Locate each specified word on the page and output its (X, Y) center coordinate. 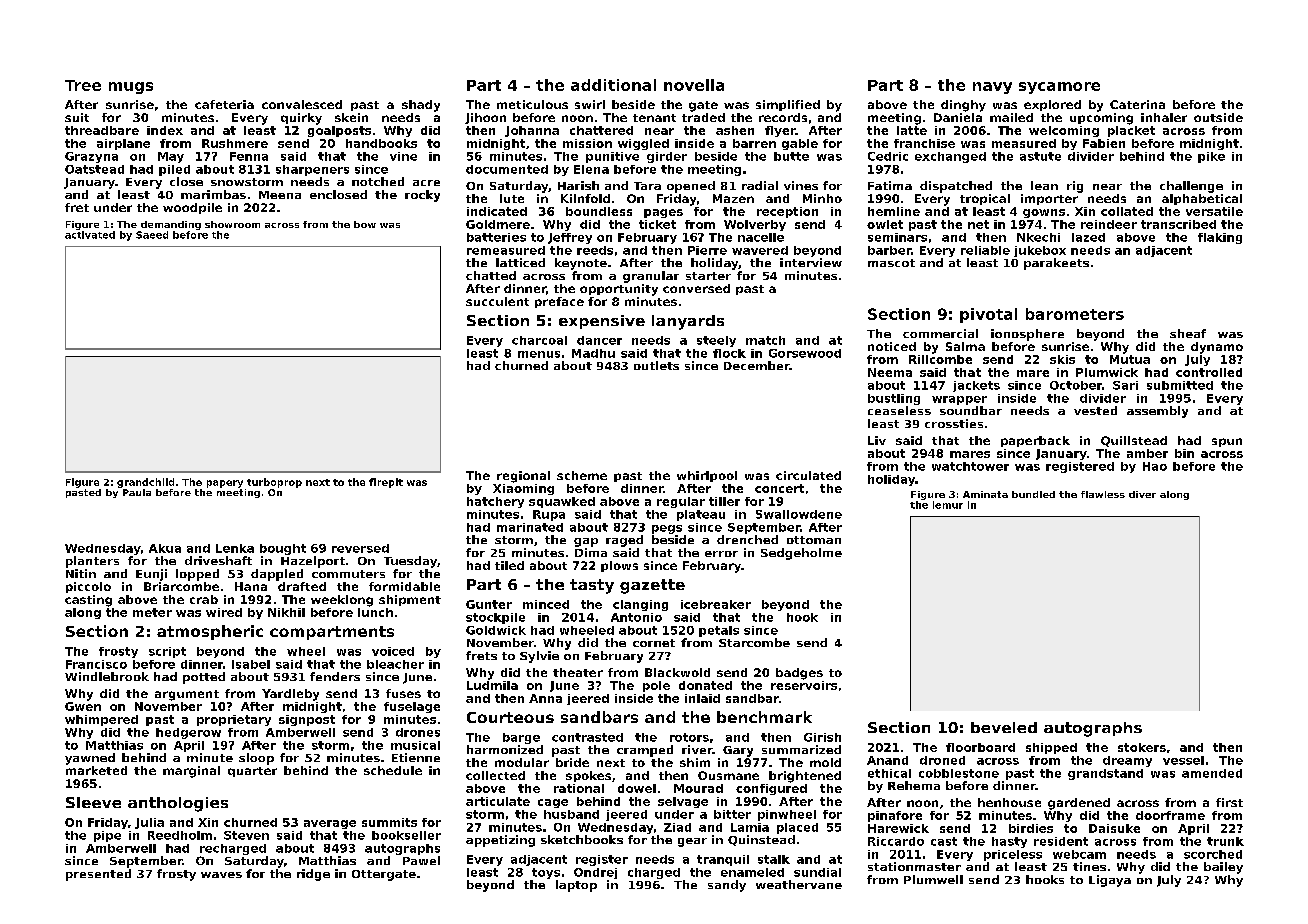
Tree (83, 85)
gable (800, 144)
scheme (582, 475)
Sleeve (93, 802)
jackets (976, 386)
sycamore (1059, 88)
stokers (1142, 747)
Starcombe (754, 642)
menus (539, 354)
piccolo (88, 587)
